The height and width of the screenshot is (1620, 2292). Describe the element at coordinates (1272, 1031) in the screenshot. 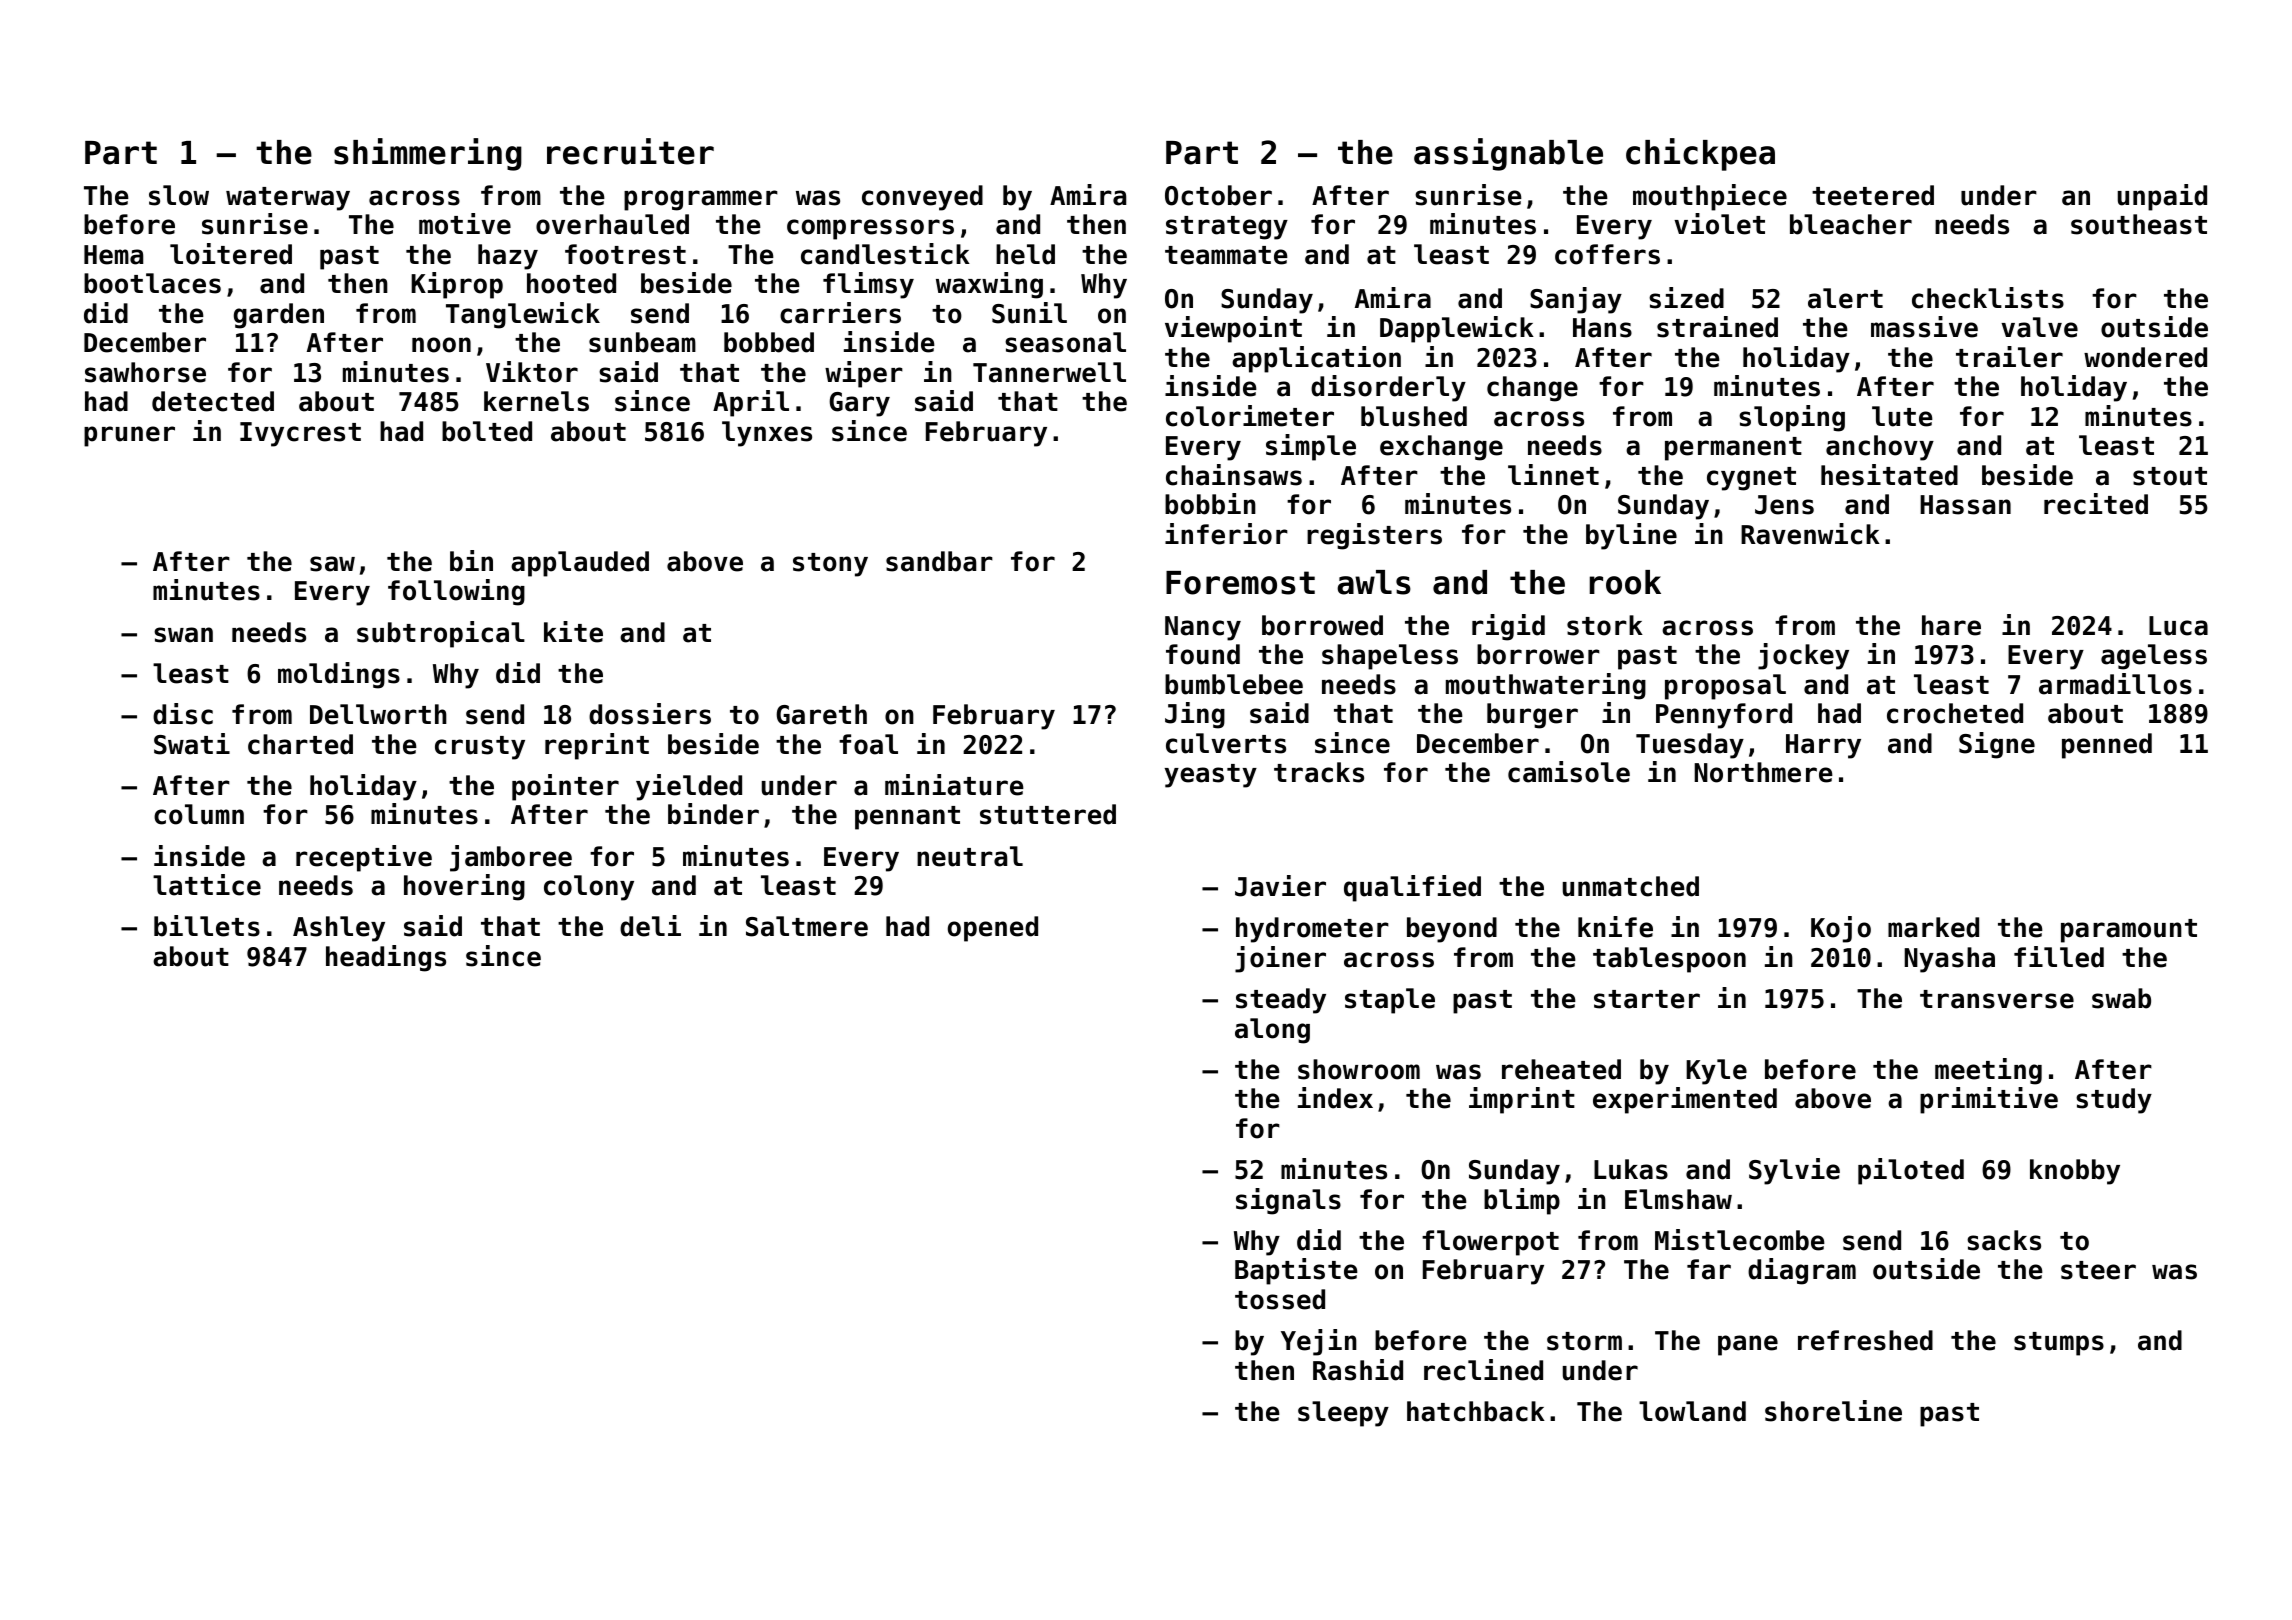

I see `along` at that location.
